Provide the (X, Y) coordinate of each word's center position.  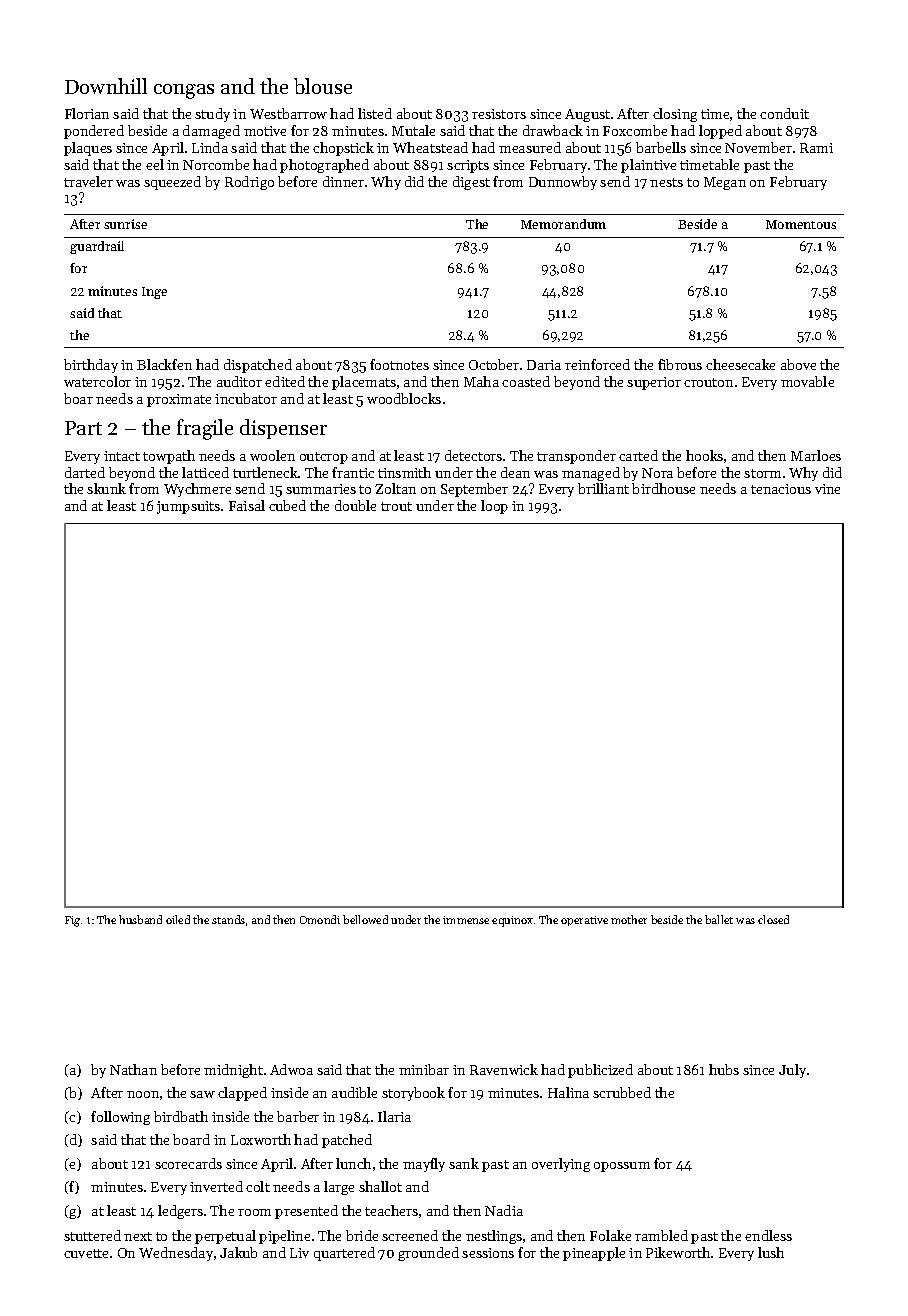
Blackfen (164, 364)
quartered (344, 1254)
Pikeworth (678, 1252)
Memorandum (563, 224)
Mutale (413, 130)
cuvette (86, 1253)
